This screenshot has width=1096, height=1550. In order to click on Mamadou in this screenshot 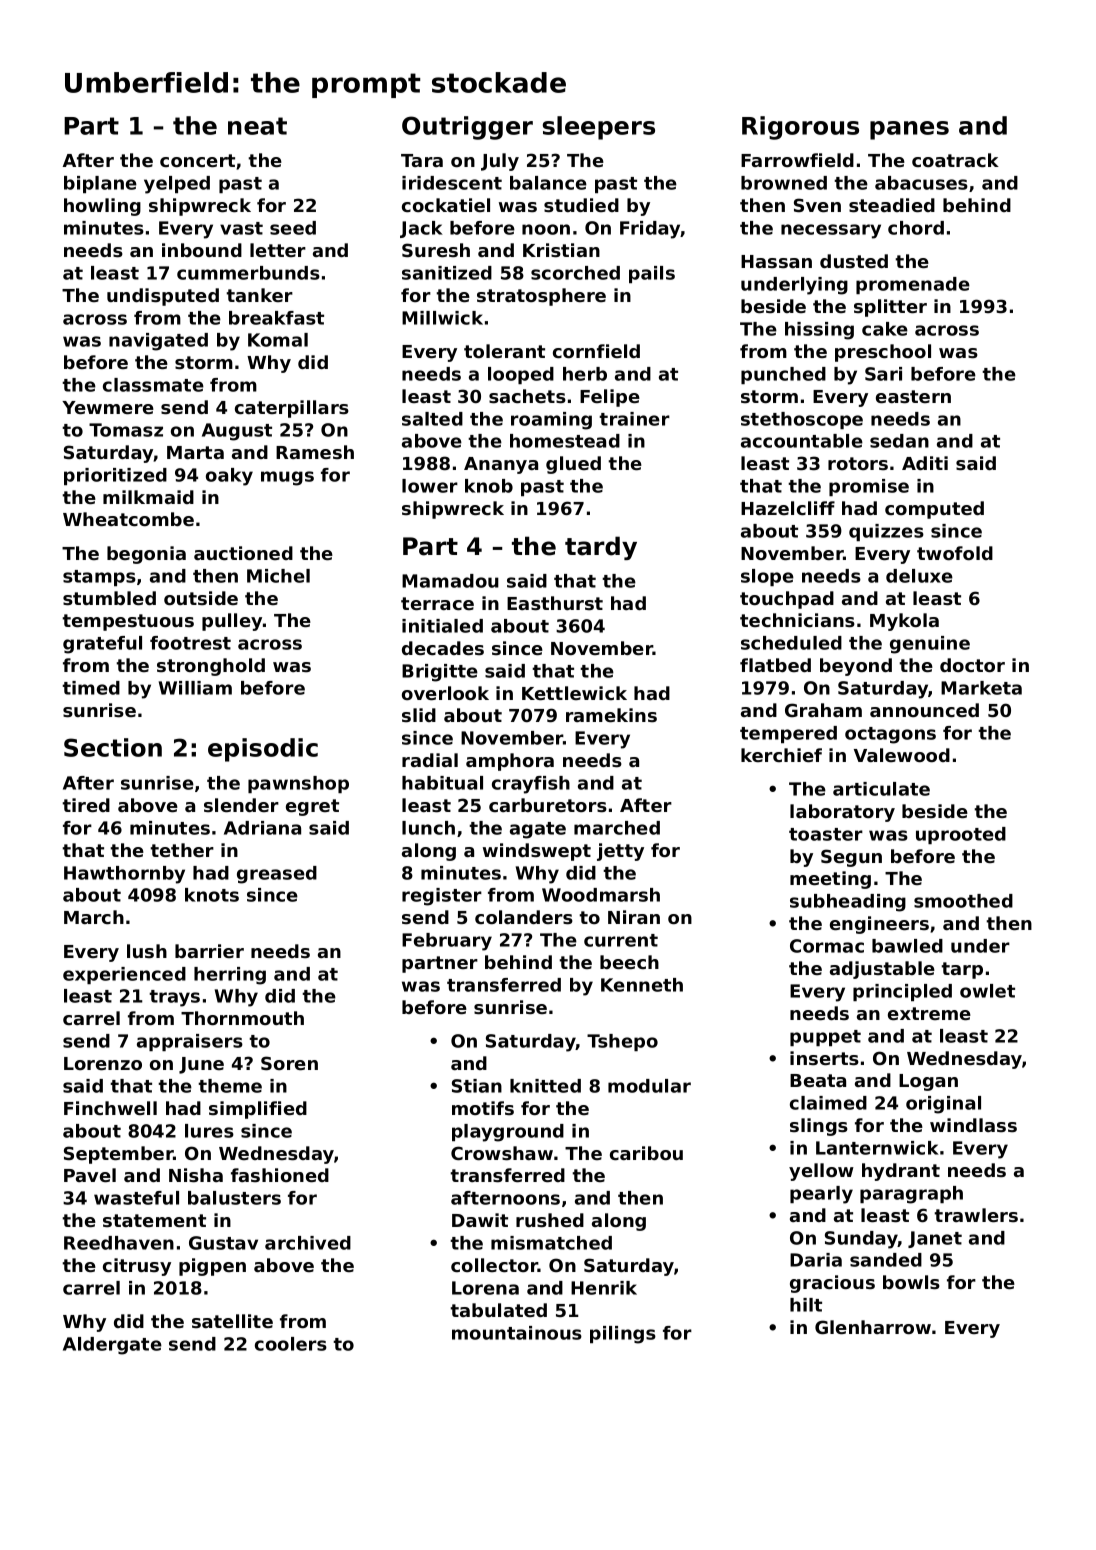, I will do `click(450, 581)`.
